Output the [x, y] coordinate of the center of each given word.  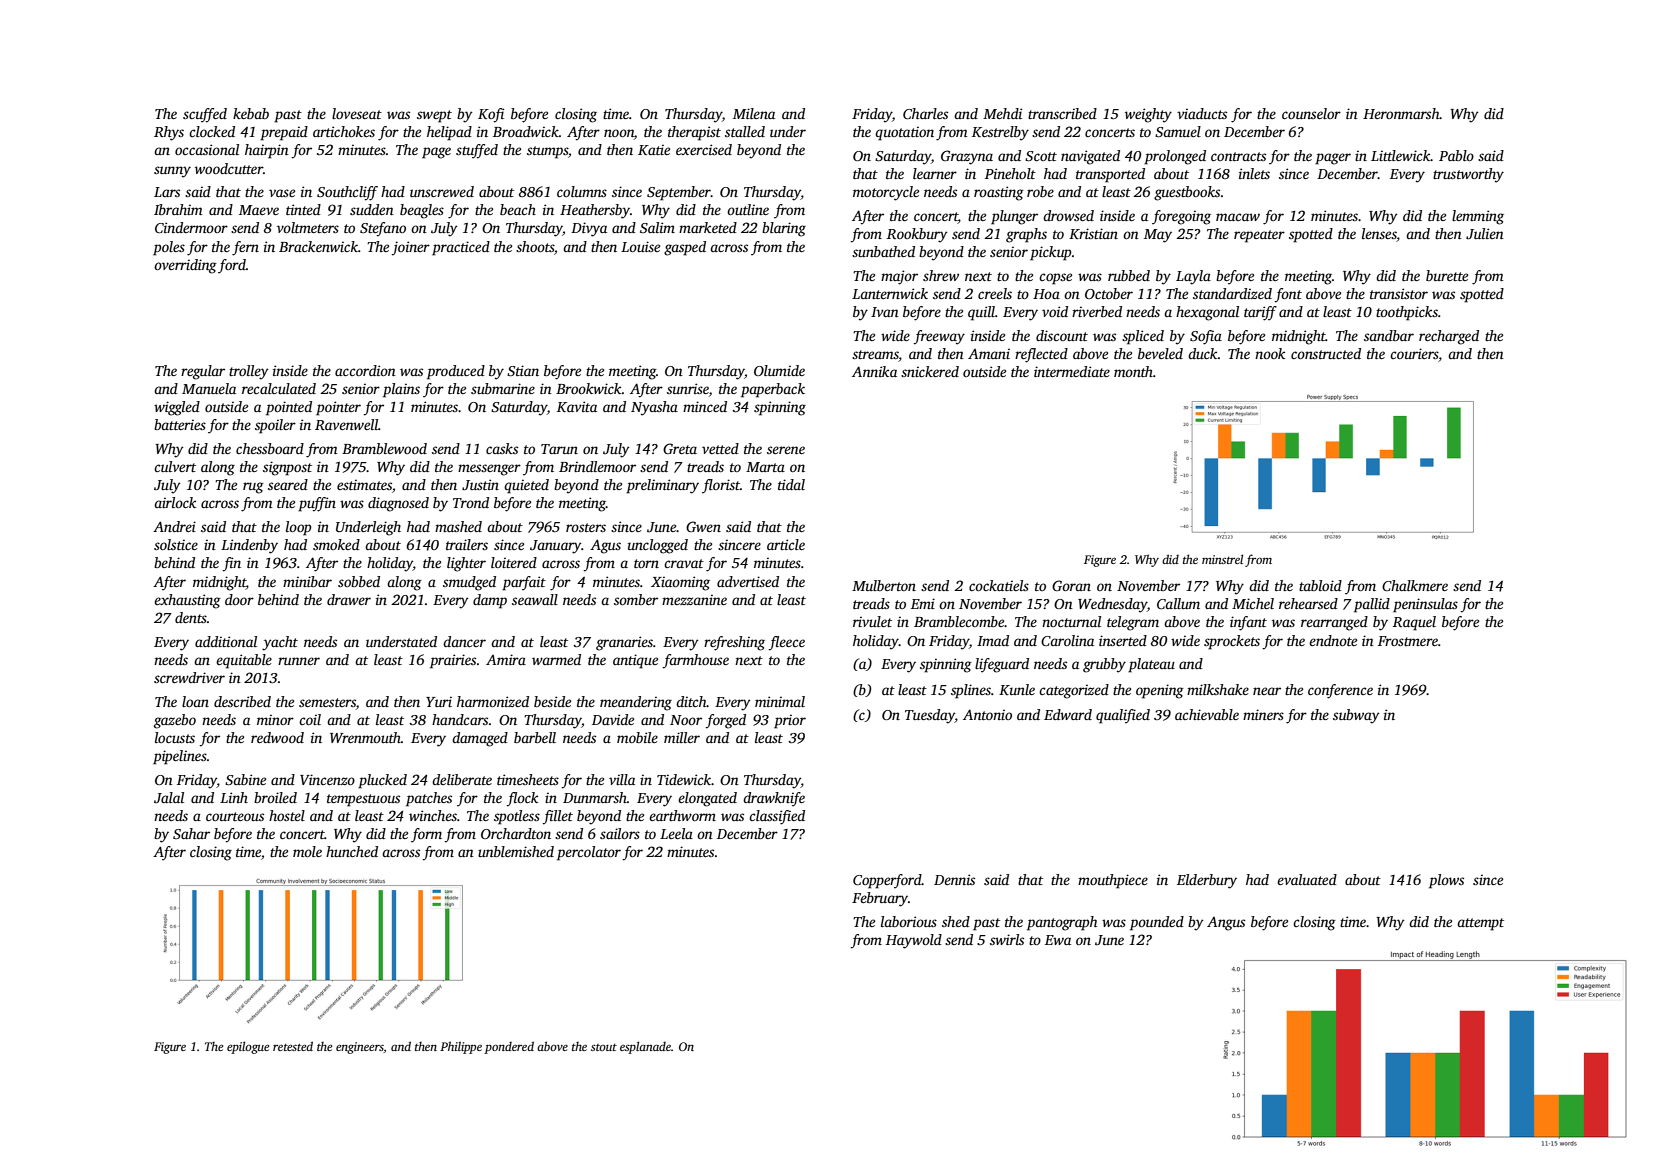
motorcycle [886, 193]
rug [253, 488]
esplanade [645, 1047]
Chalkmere [1415, 585]
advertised [748, 581]
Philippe [461, 1047]
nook [1270, 353]
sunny [172, 172]
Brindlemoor [597, 466]
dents [191, 617]
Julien [1485, 233]
